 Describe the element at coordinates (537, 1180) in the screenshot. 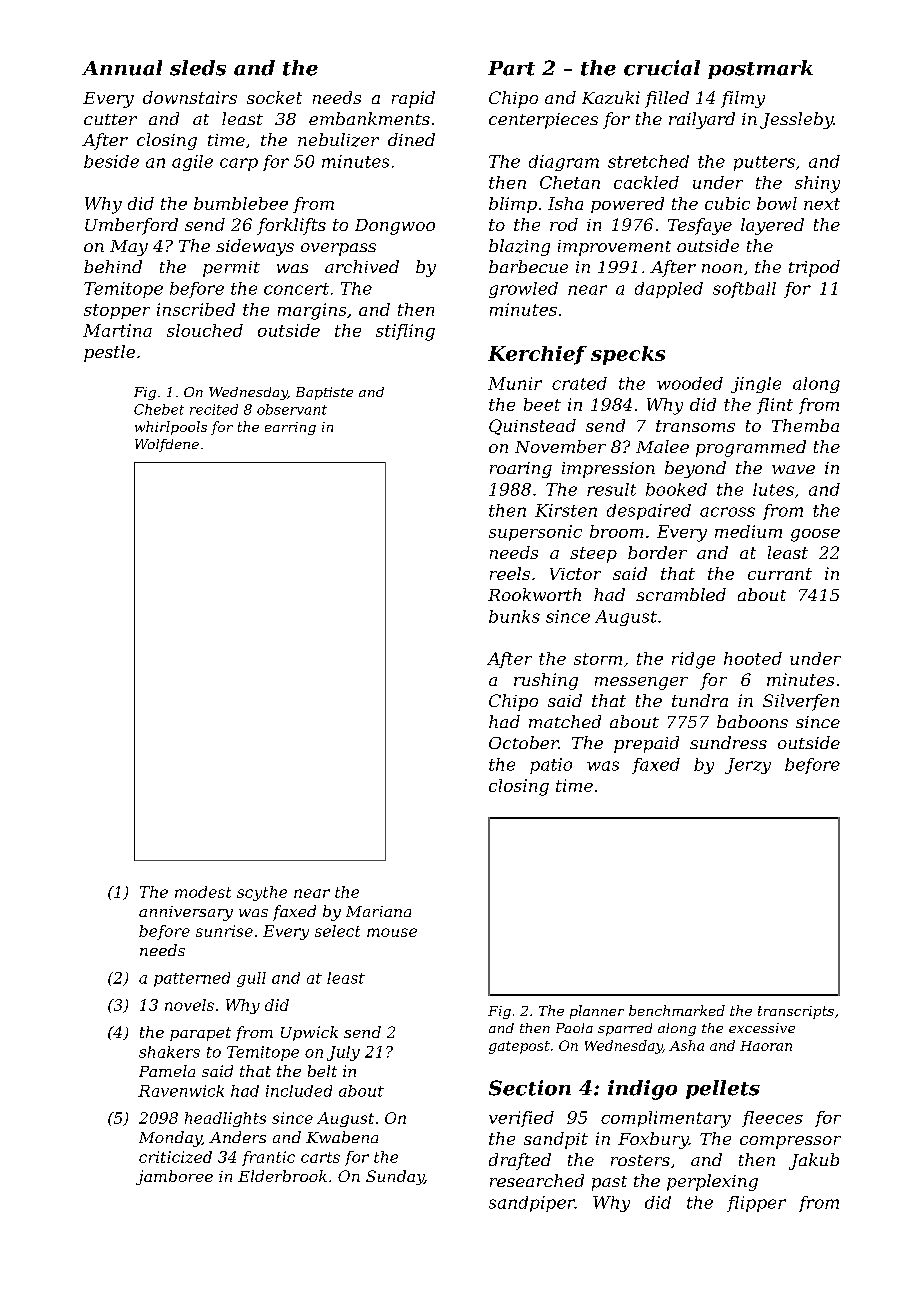

I see `researched` at that location.
